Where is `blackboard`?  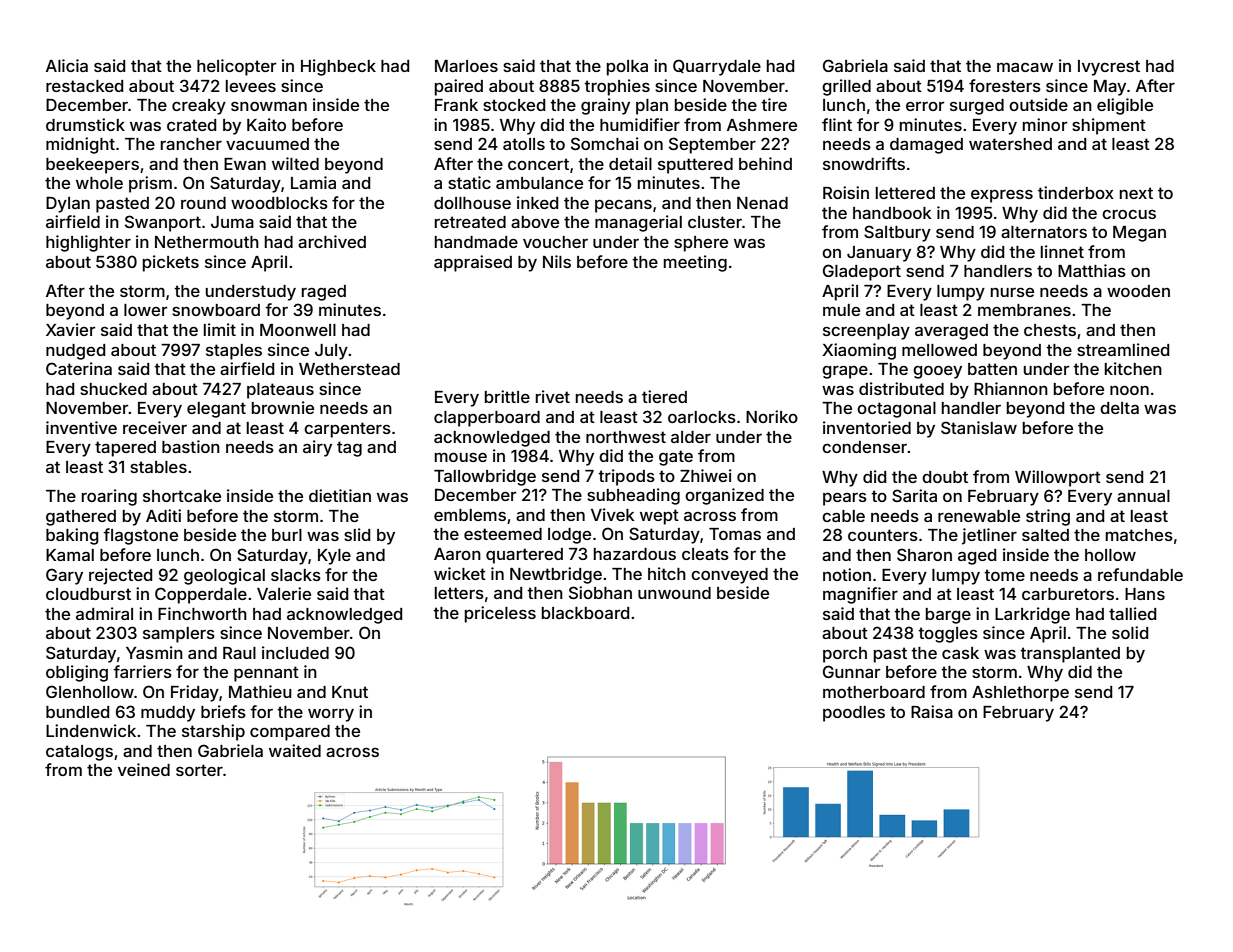
blackboard is located at coordinates (585, 613).
